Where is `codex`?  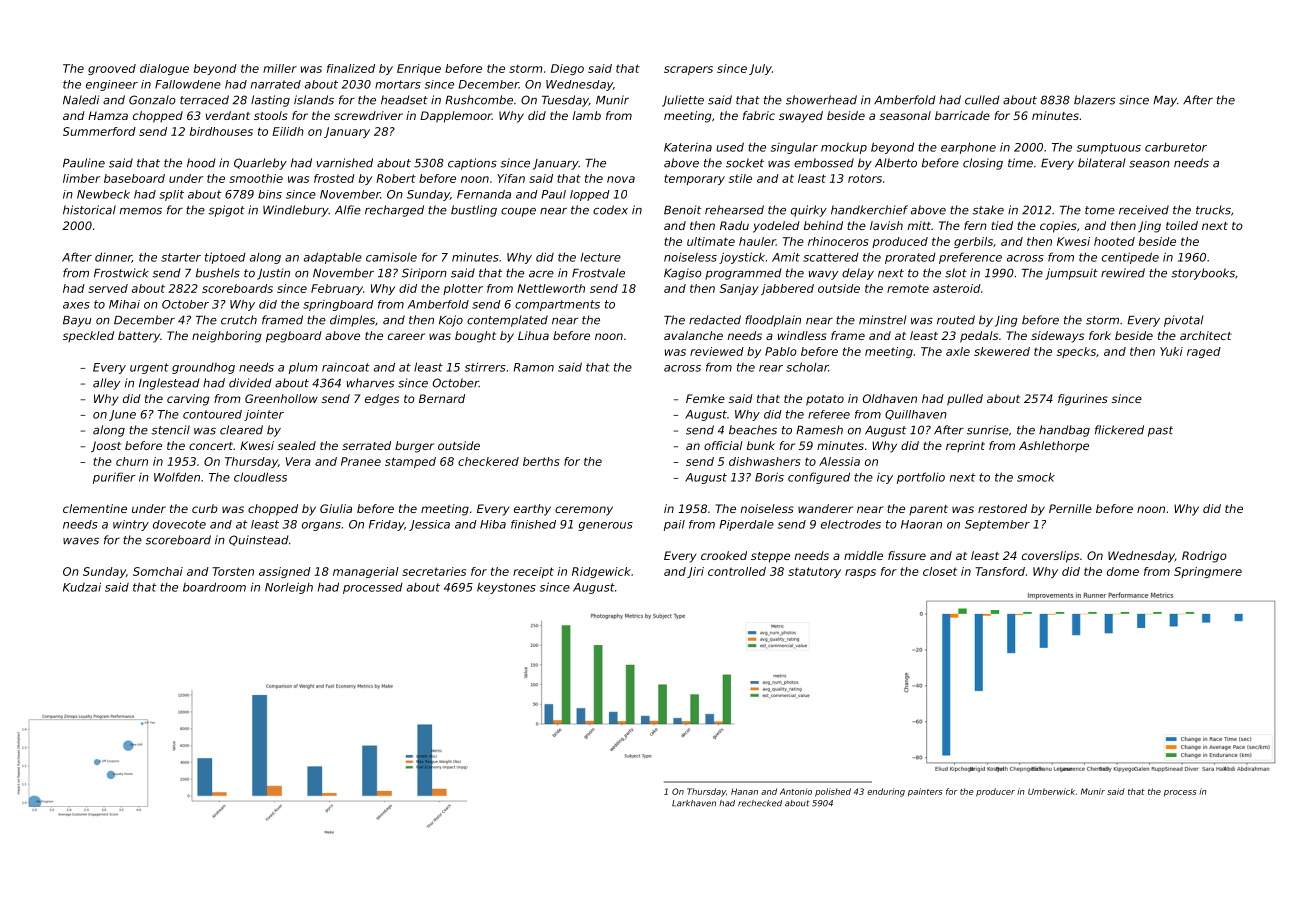 codex is located at coordinates (610, 210).
